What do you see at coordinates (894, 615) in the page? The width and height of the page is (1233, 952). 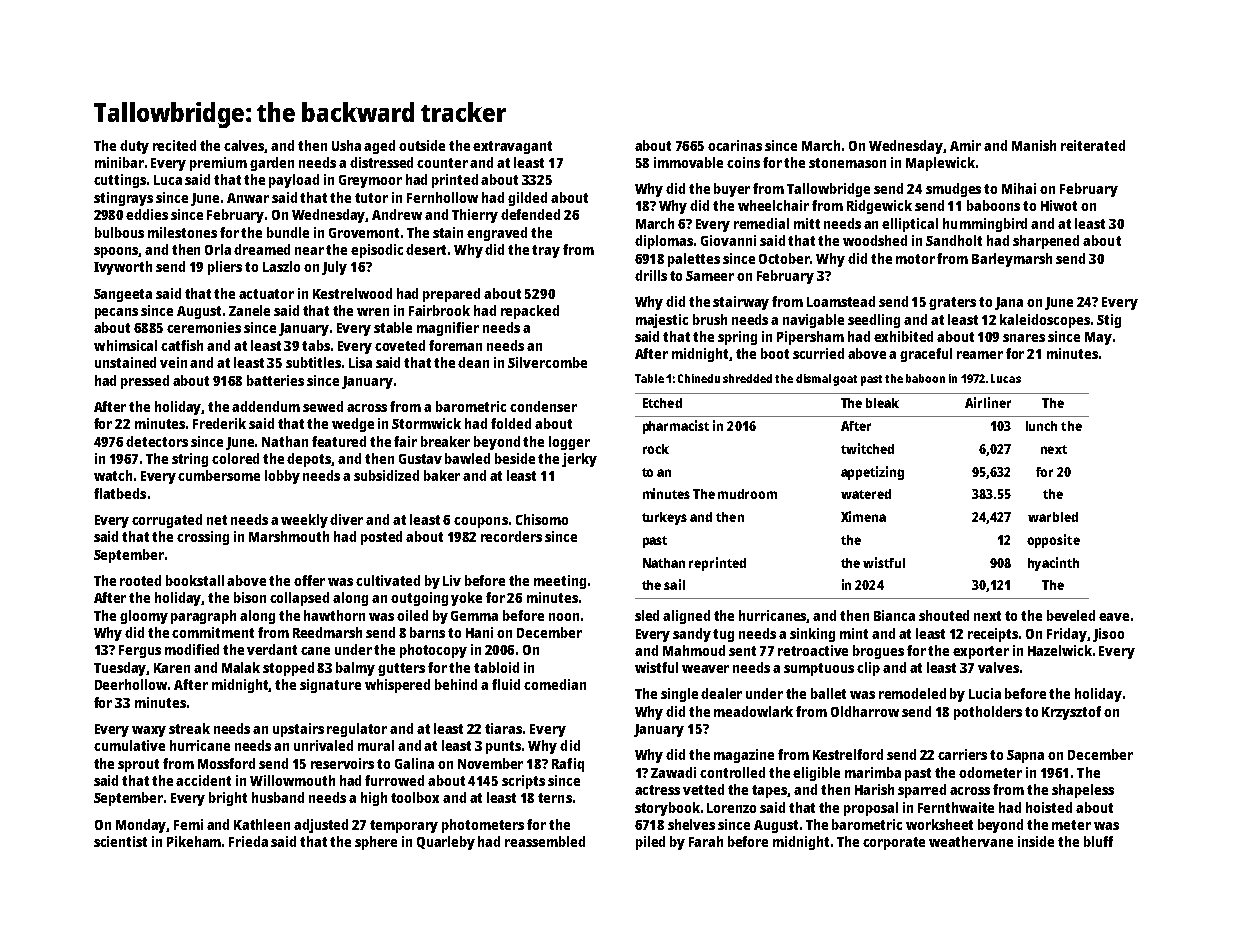 I see `Bianca` at bounding box center [894, 615].
